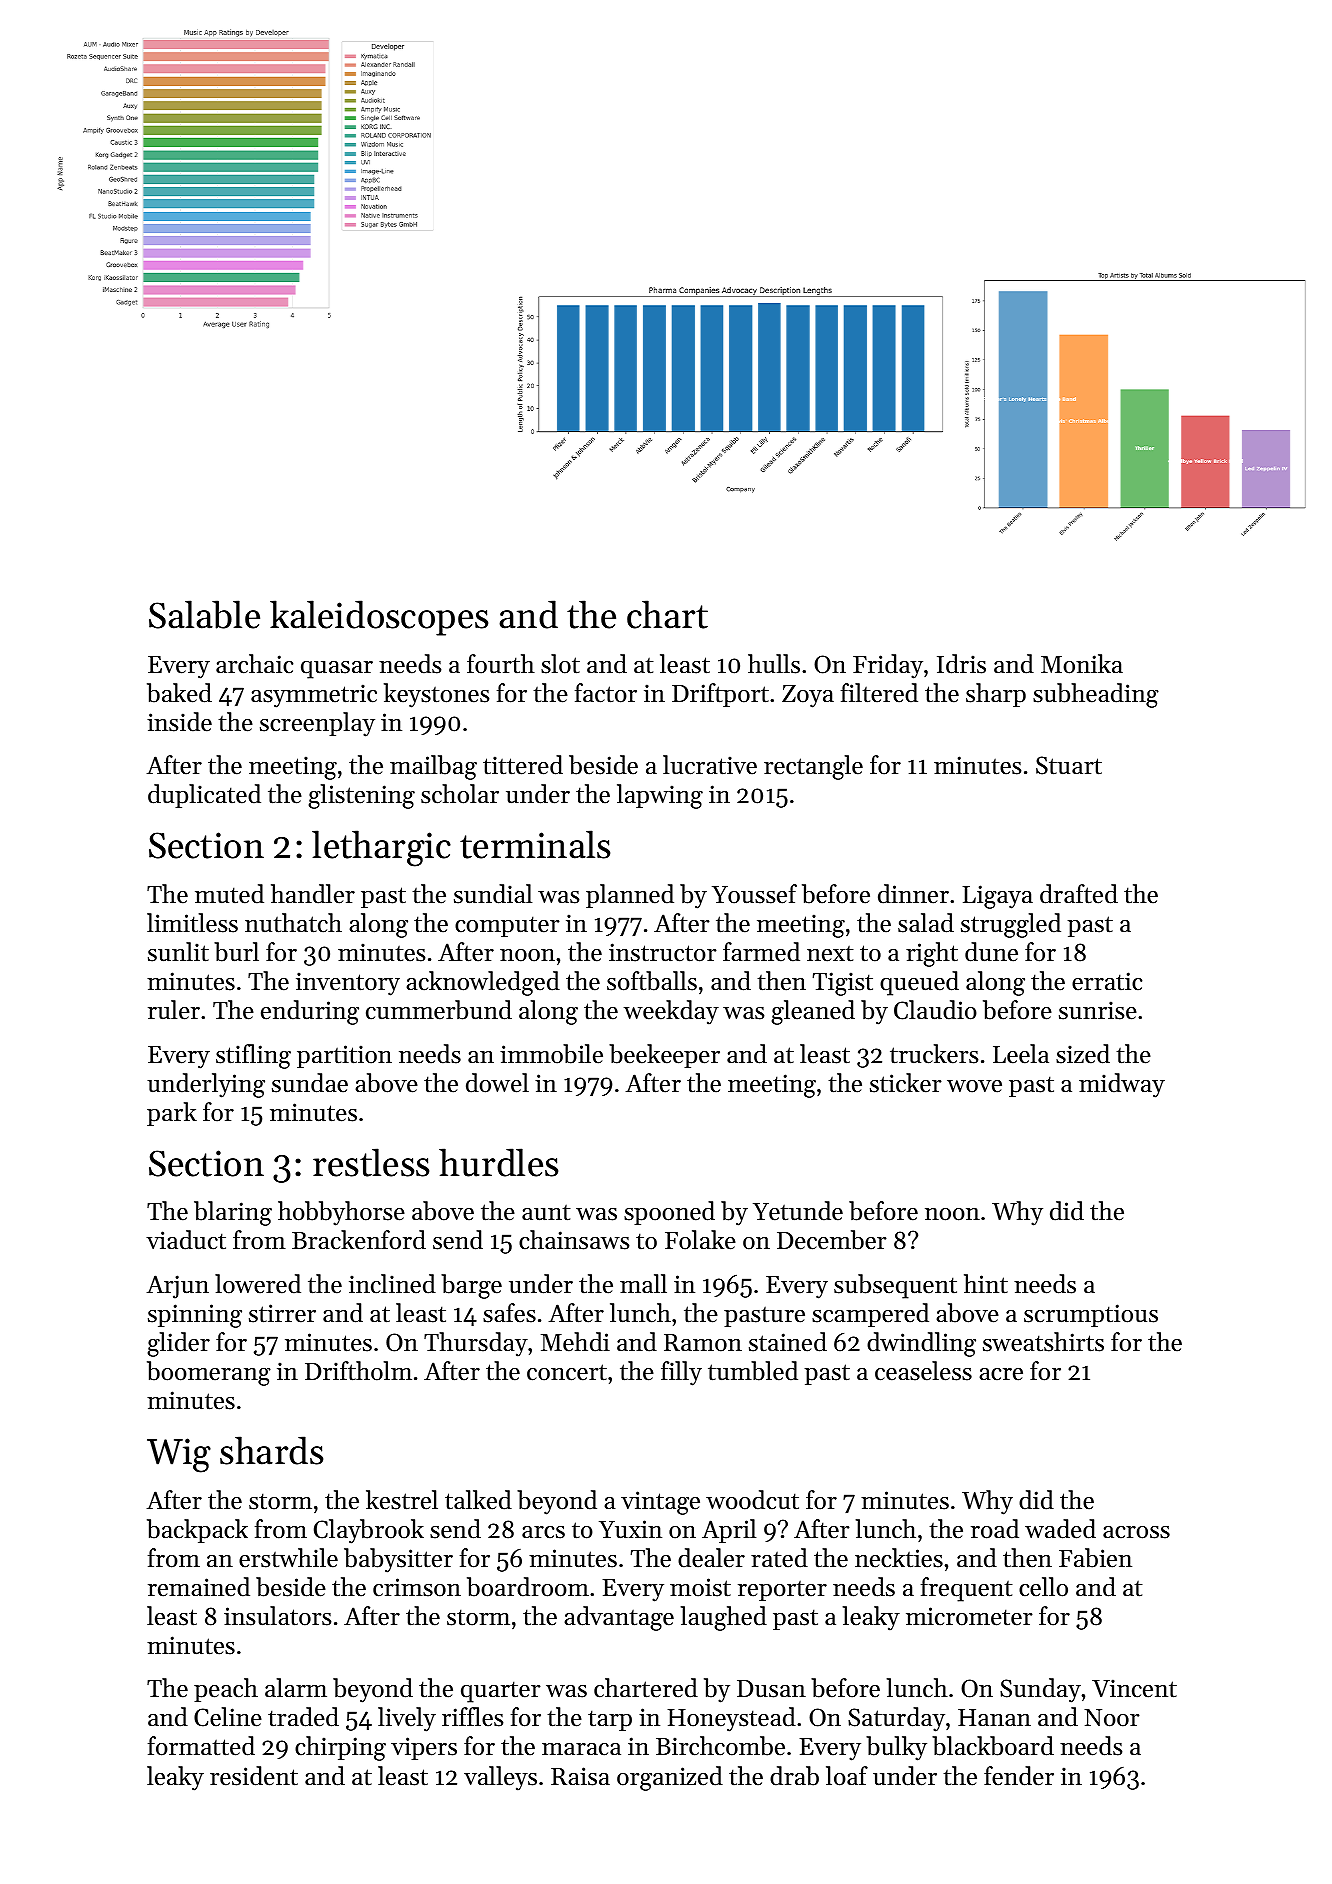  What do you see at coordinates (179, 693) in the screenshot?
I see `baked` at bounding box center [179, 693].
